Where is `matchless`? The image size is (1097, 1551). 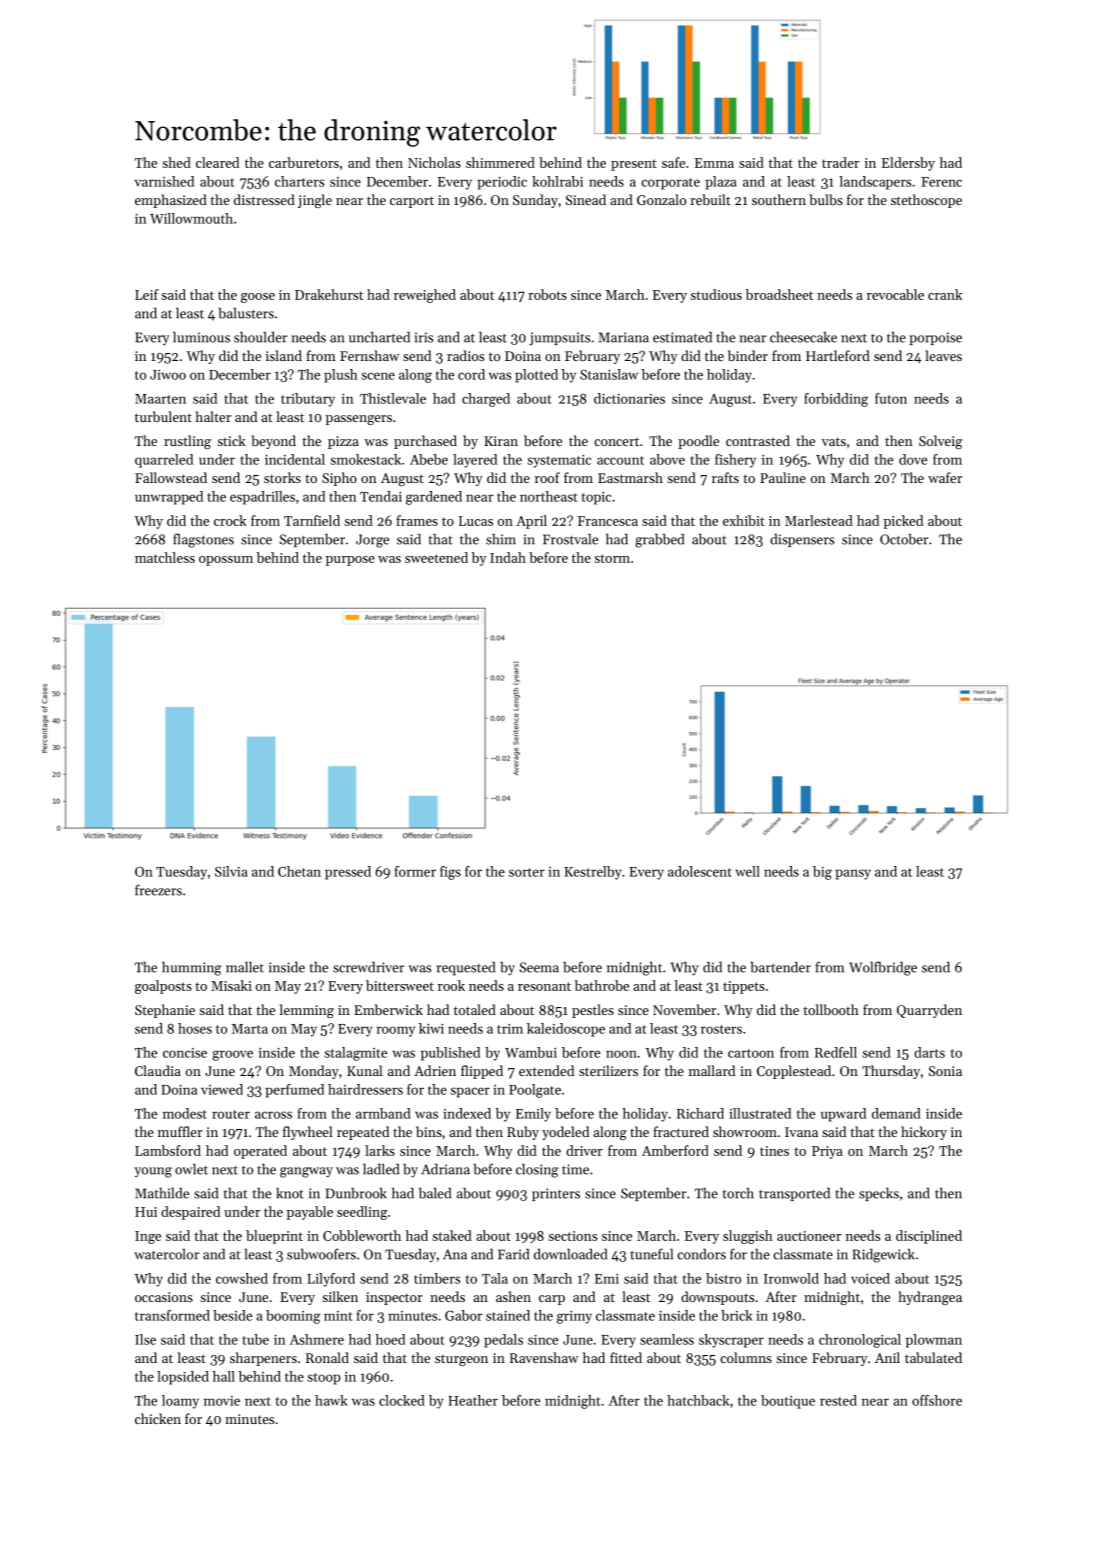
matchless is located at coordinates (165, 557).
